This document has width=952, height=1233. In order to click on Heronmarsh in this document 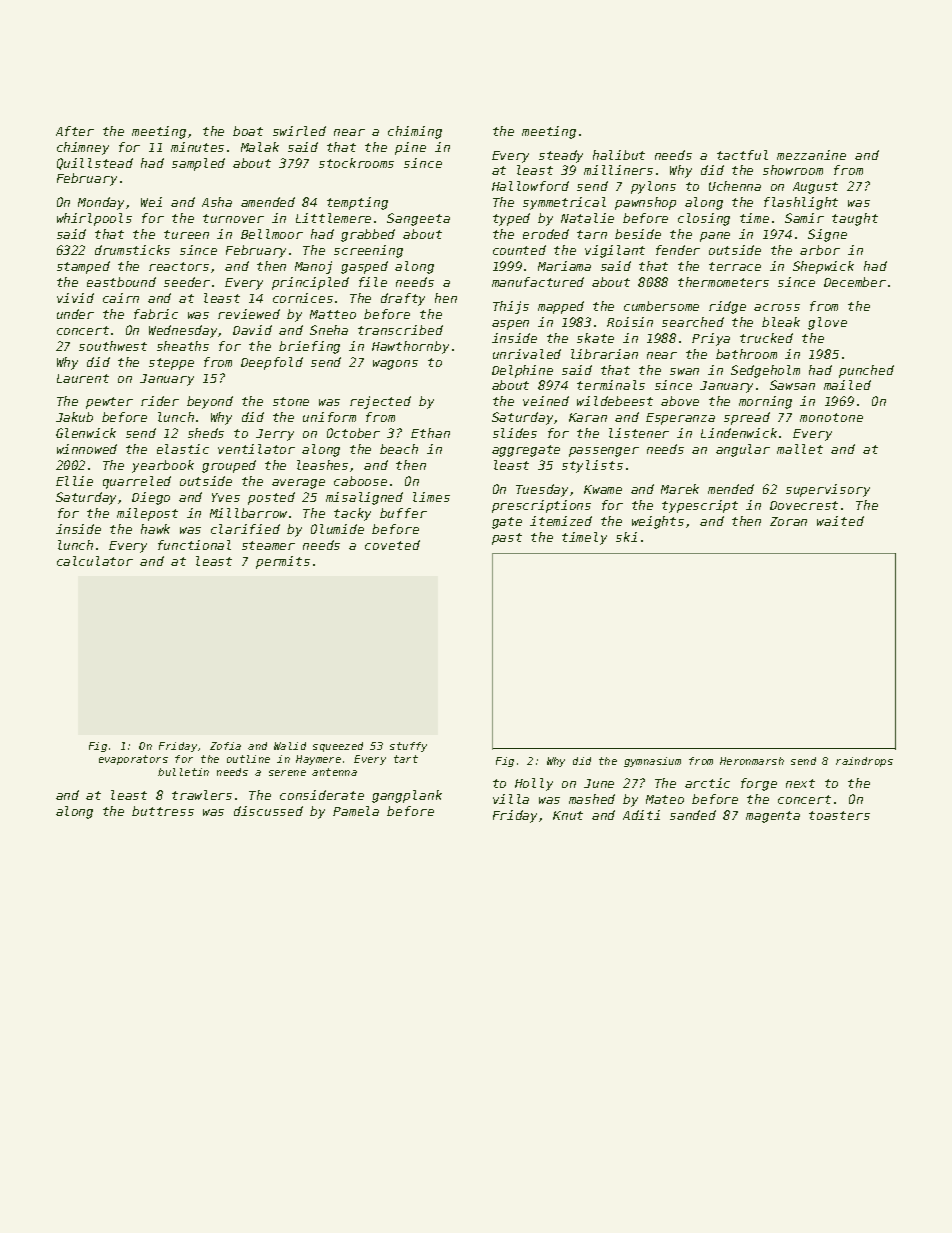, I will do `click(752, 761)`.
